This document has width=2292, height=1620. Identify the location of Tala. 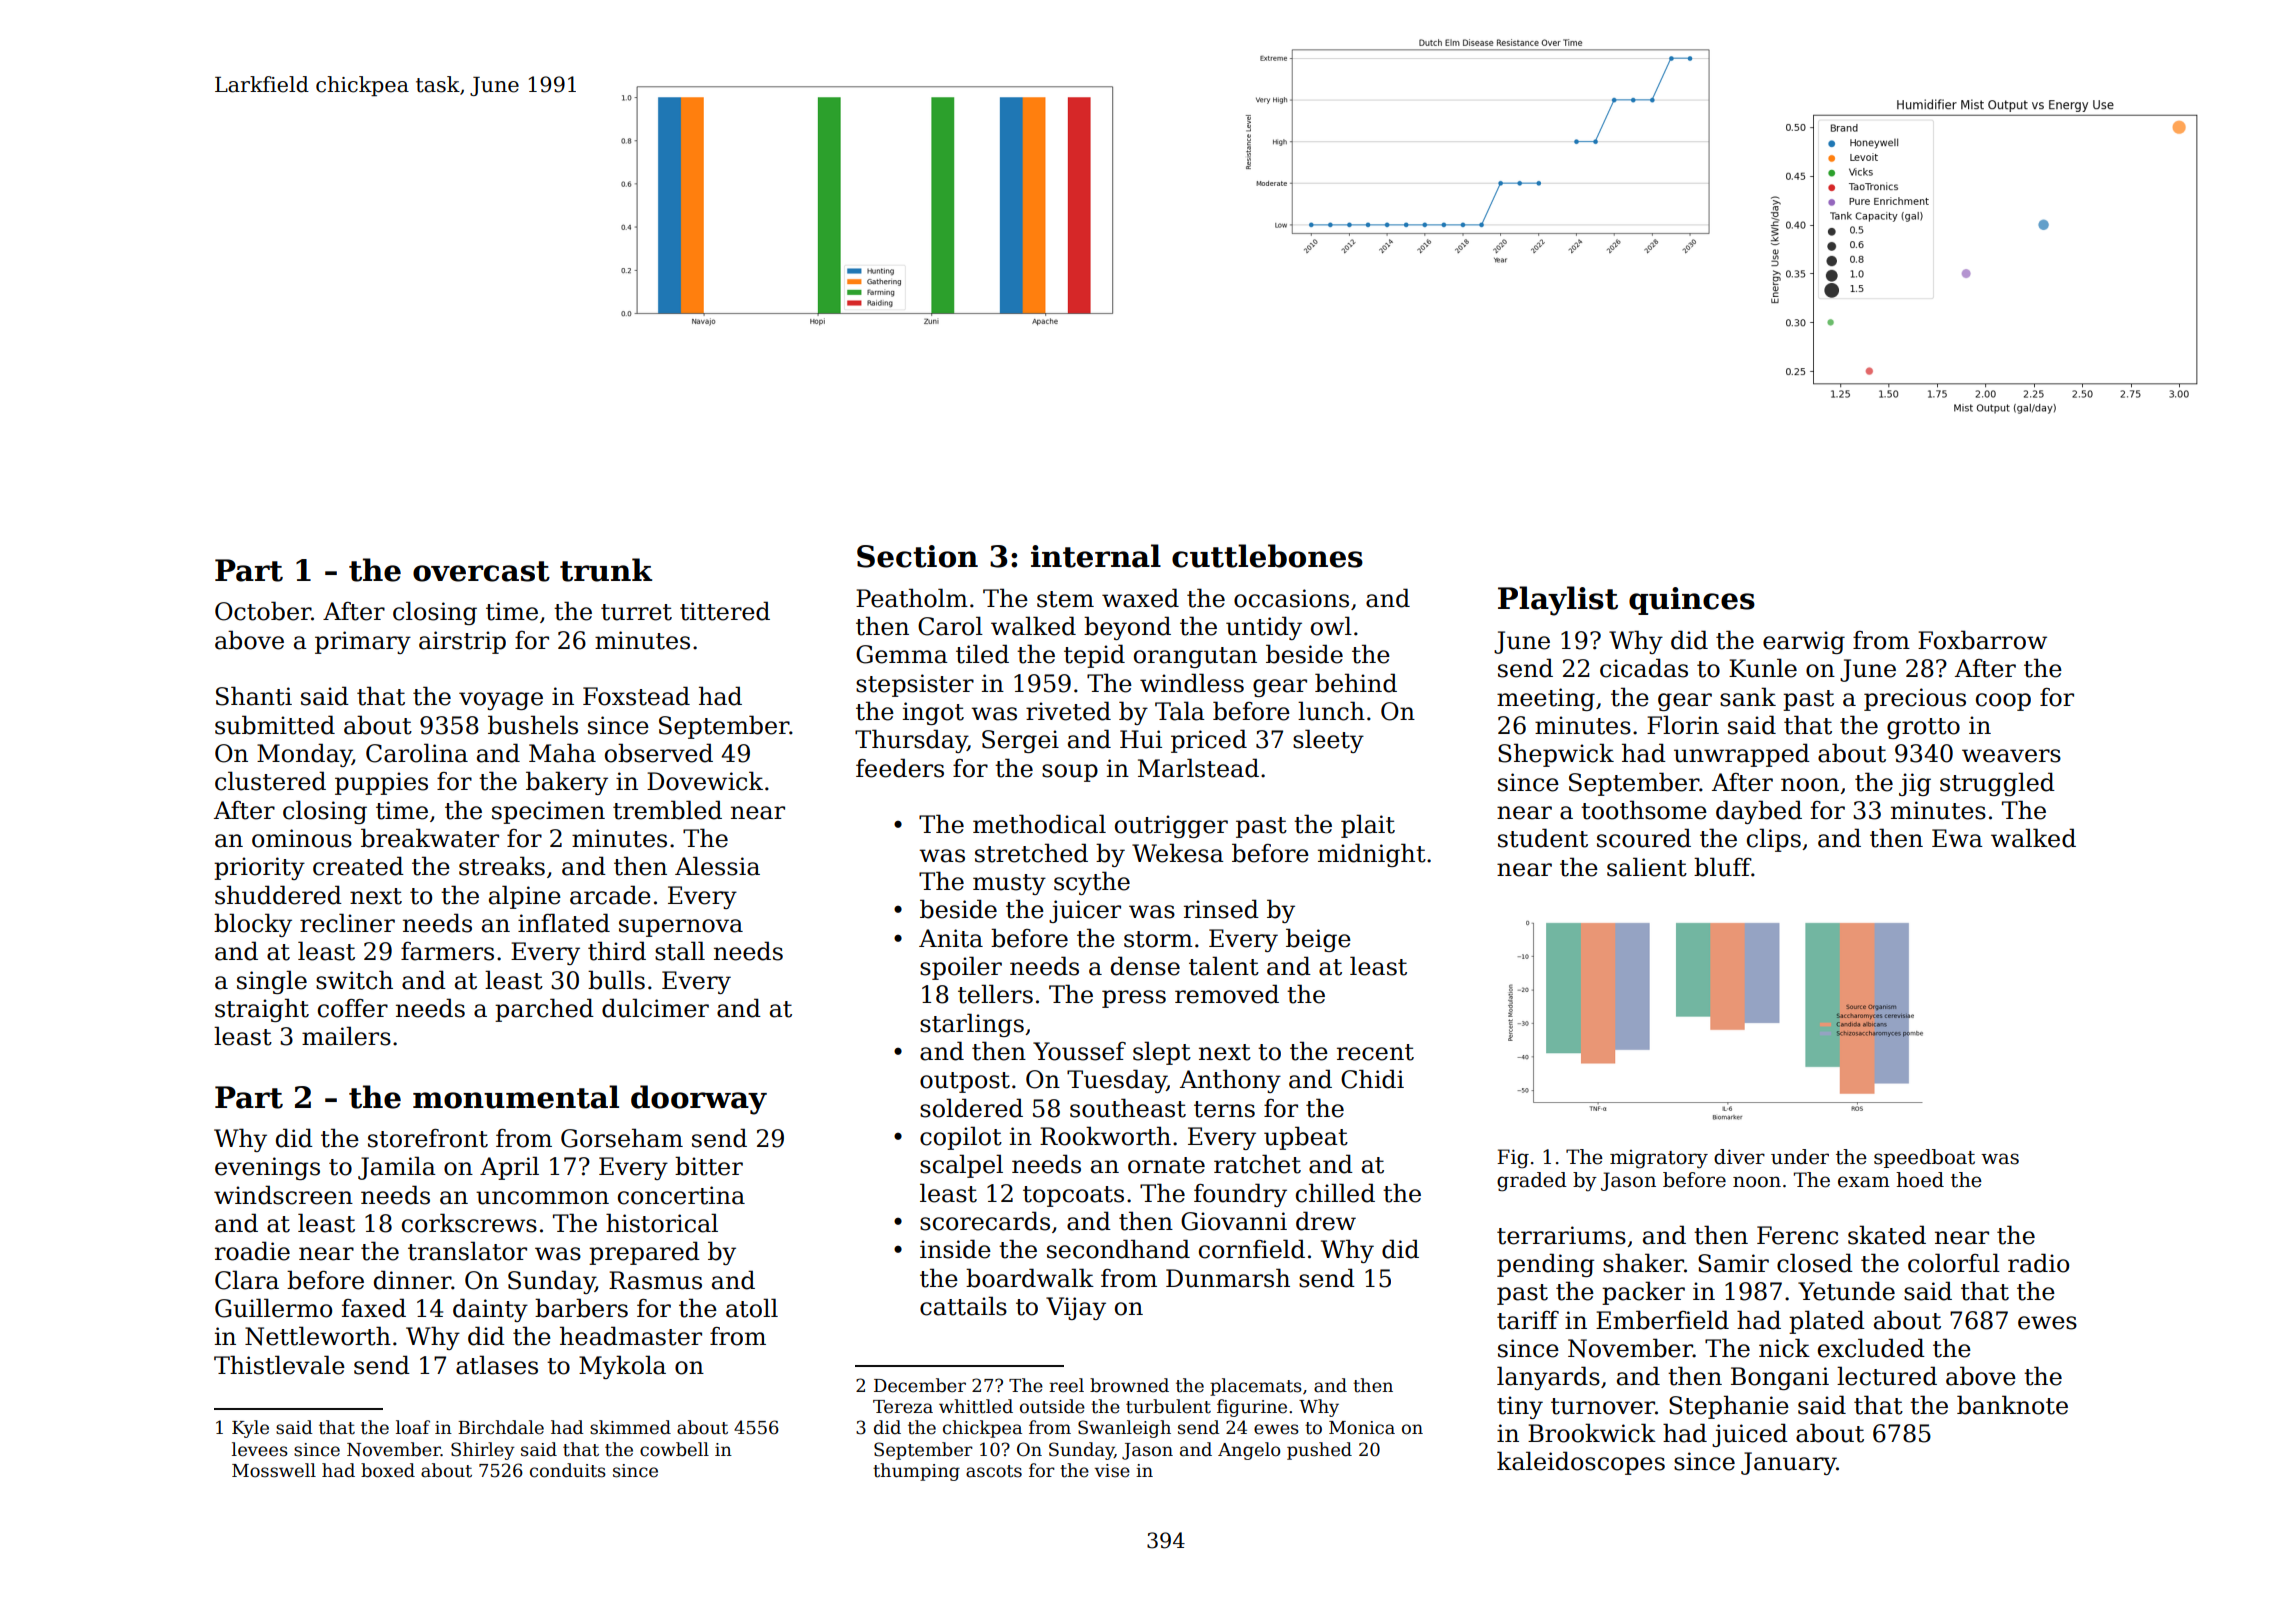
(1180, 711).
